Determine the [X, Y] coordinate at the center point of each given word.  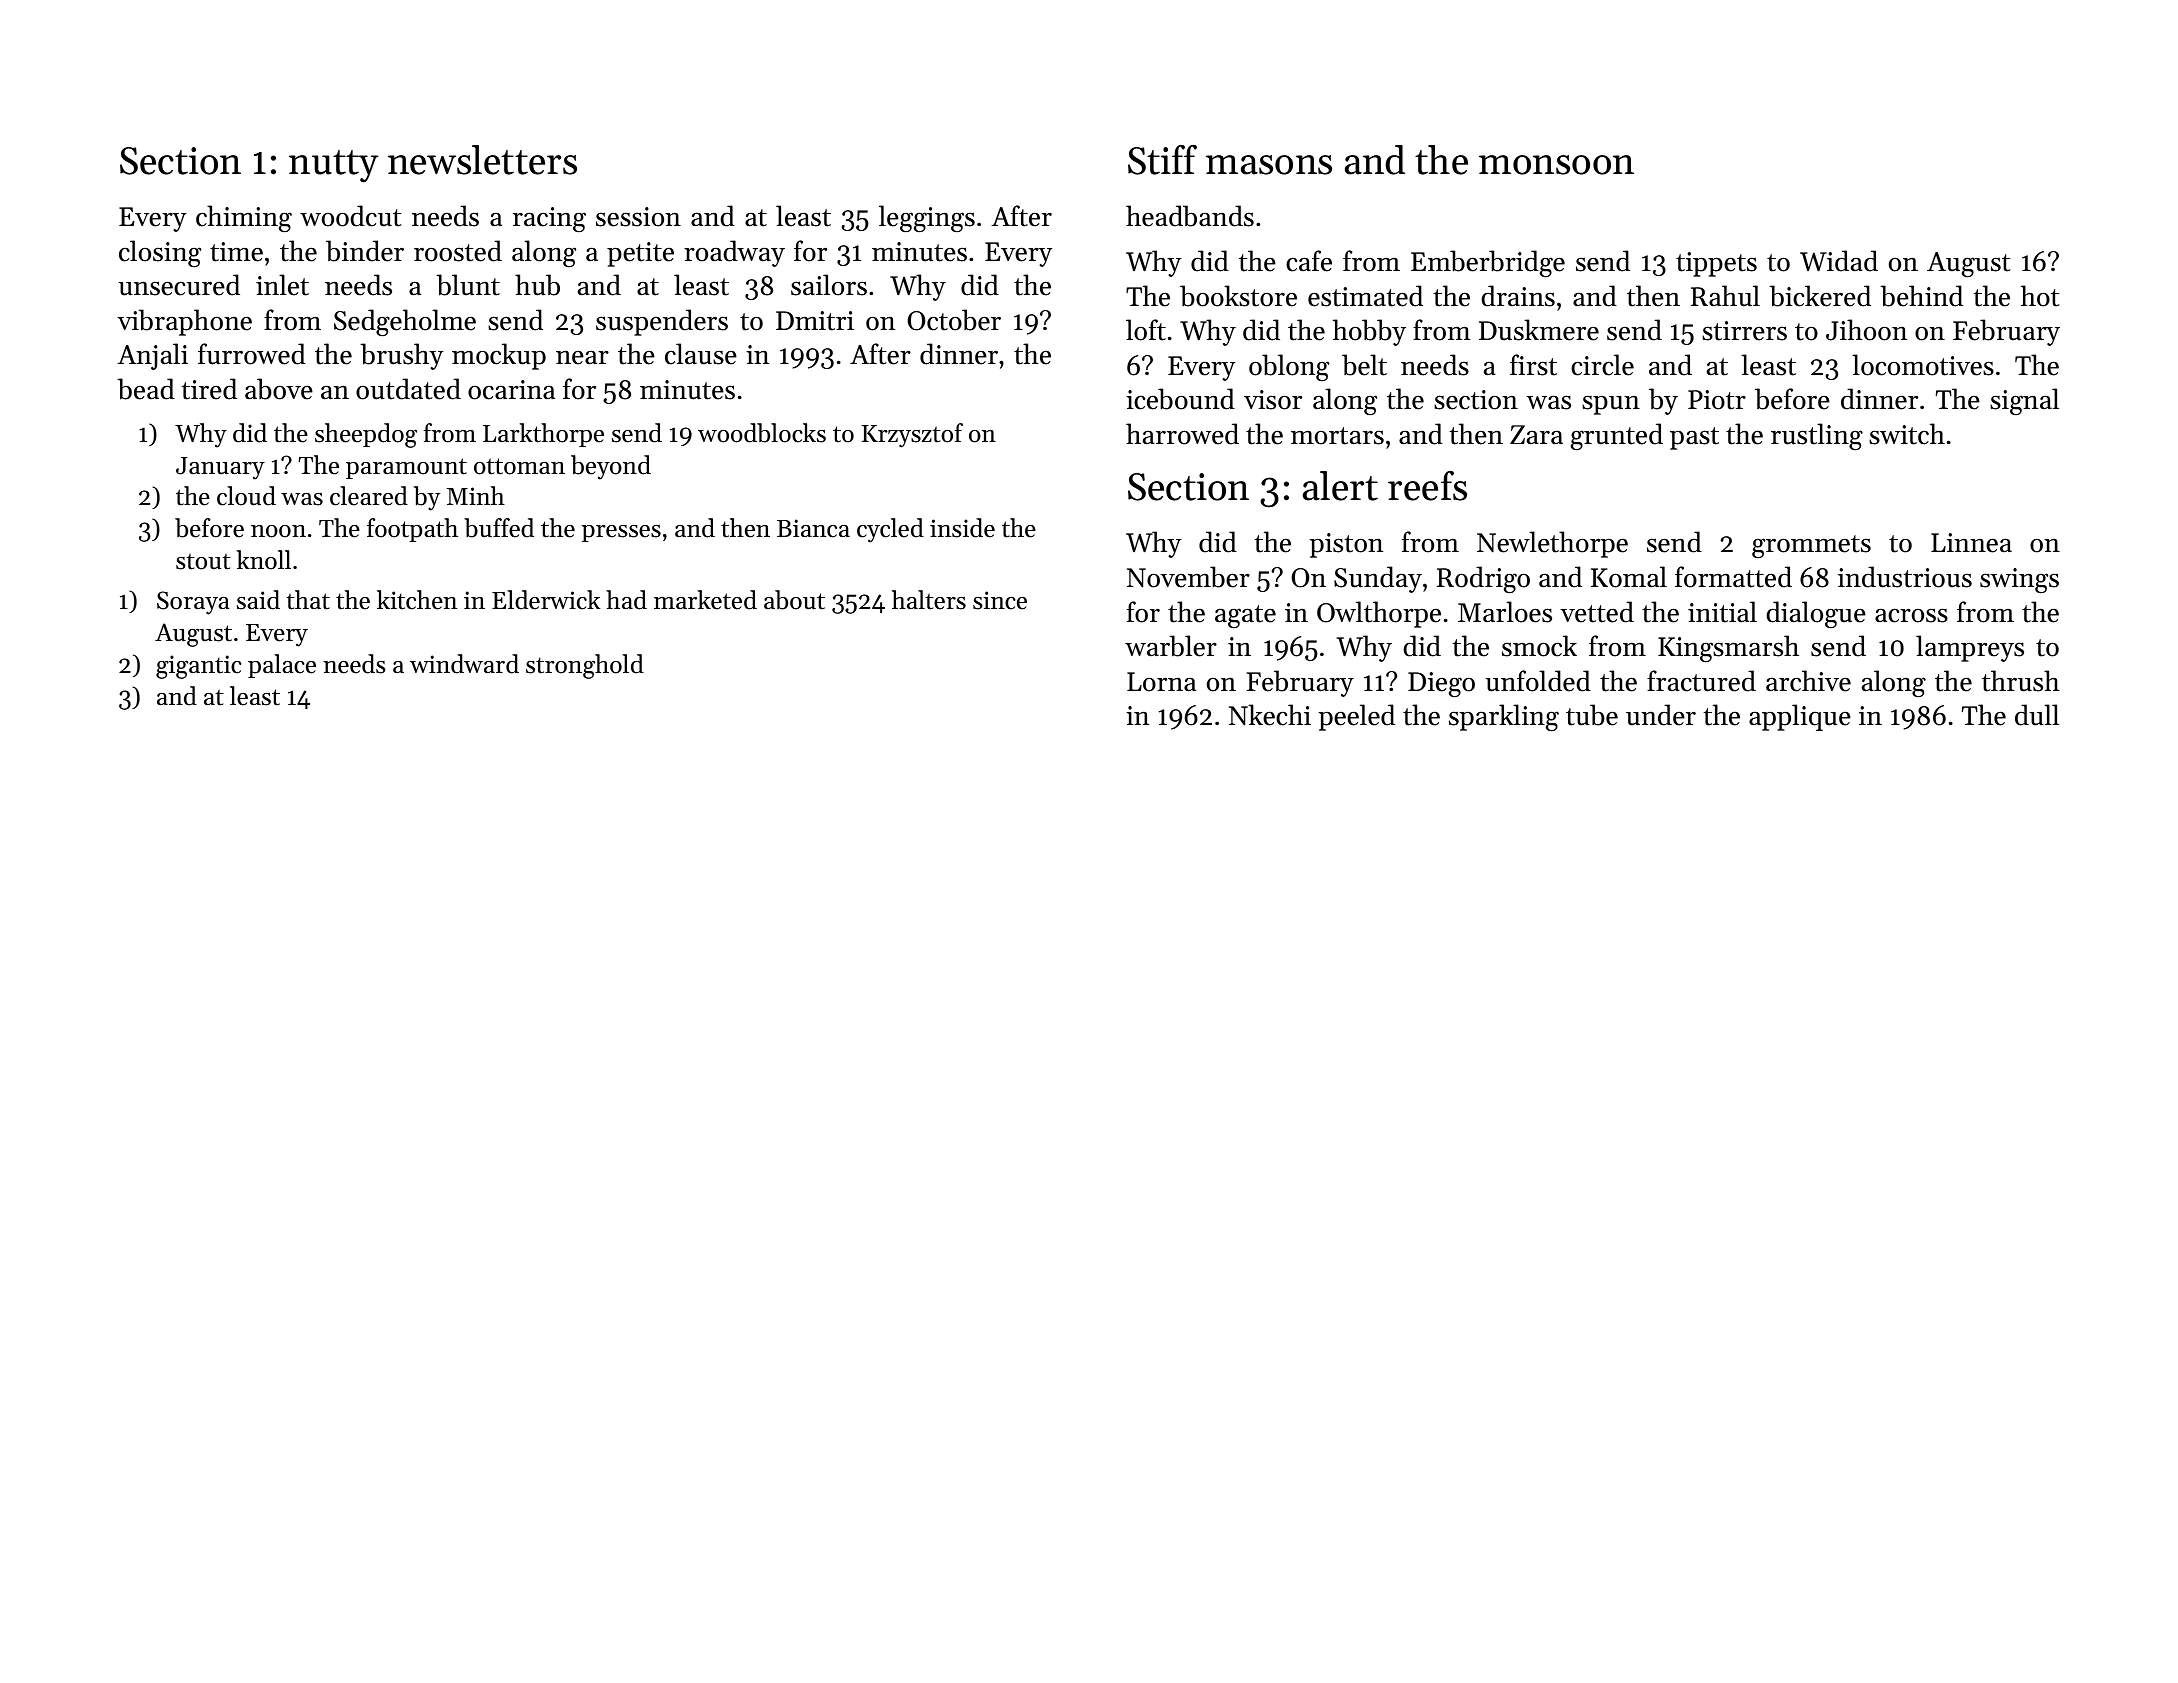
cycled [890, 530]
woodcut [350, 216]
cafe [1309, 261]
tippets [1716, 264]
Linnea [1971, 543]
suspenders [662, 322]
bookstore [1238, 296]
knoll [264, 560]
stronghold [585, 666]
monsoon [1556, 165]
